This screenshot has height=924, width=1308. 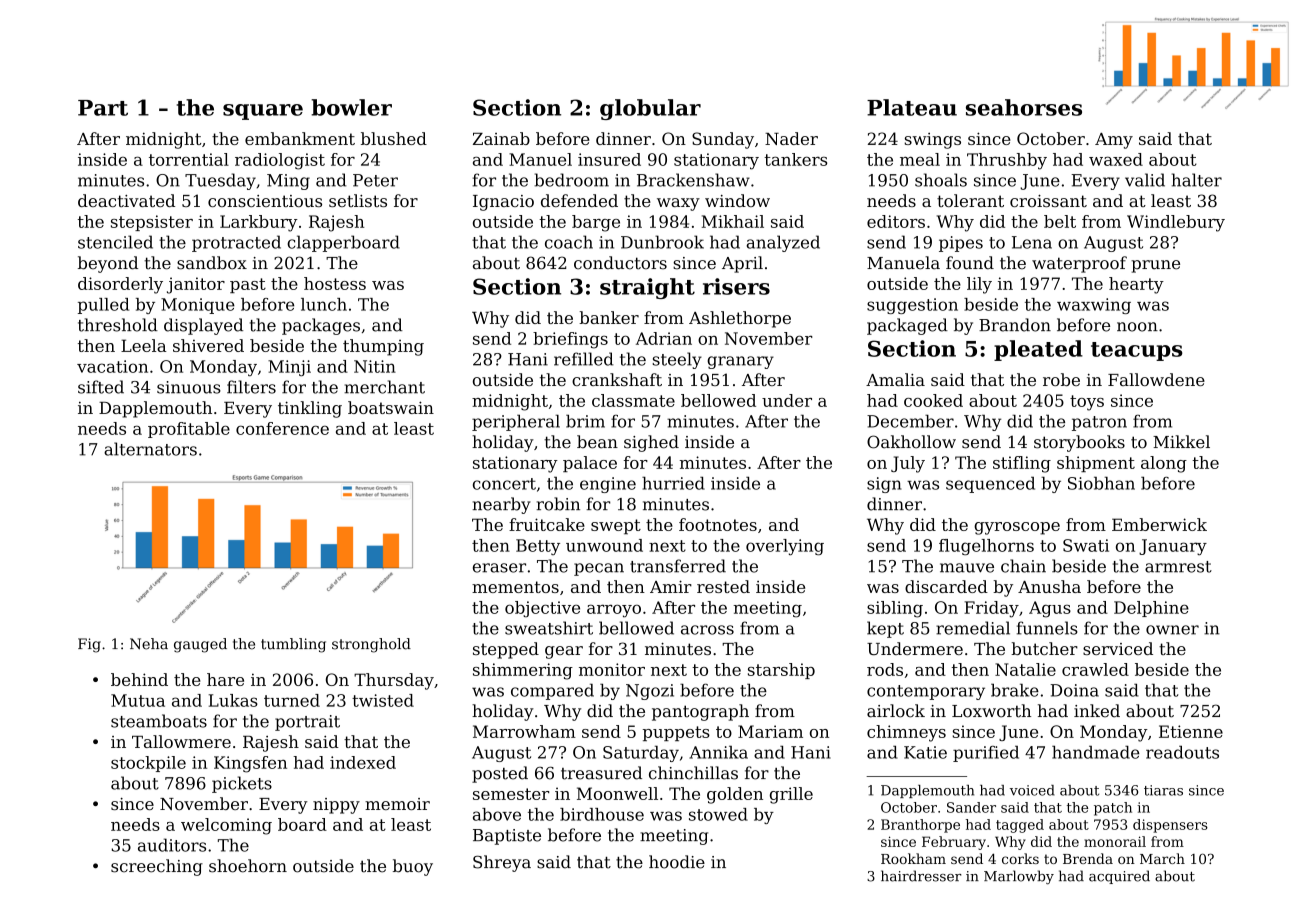 I want to click on buoy, so click(x=413, y=867).
